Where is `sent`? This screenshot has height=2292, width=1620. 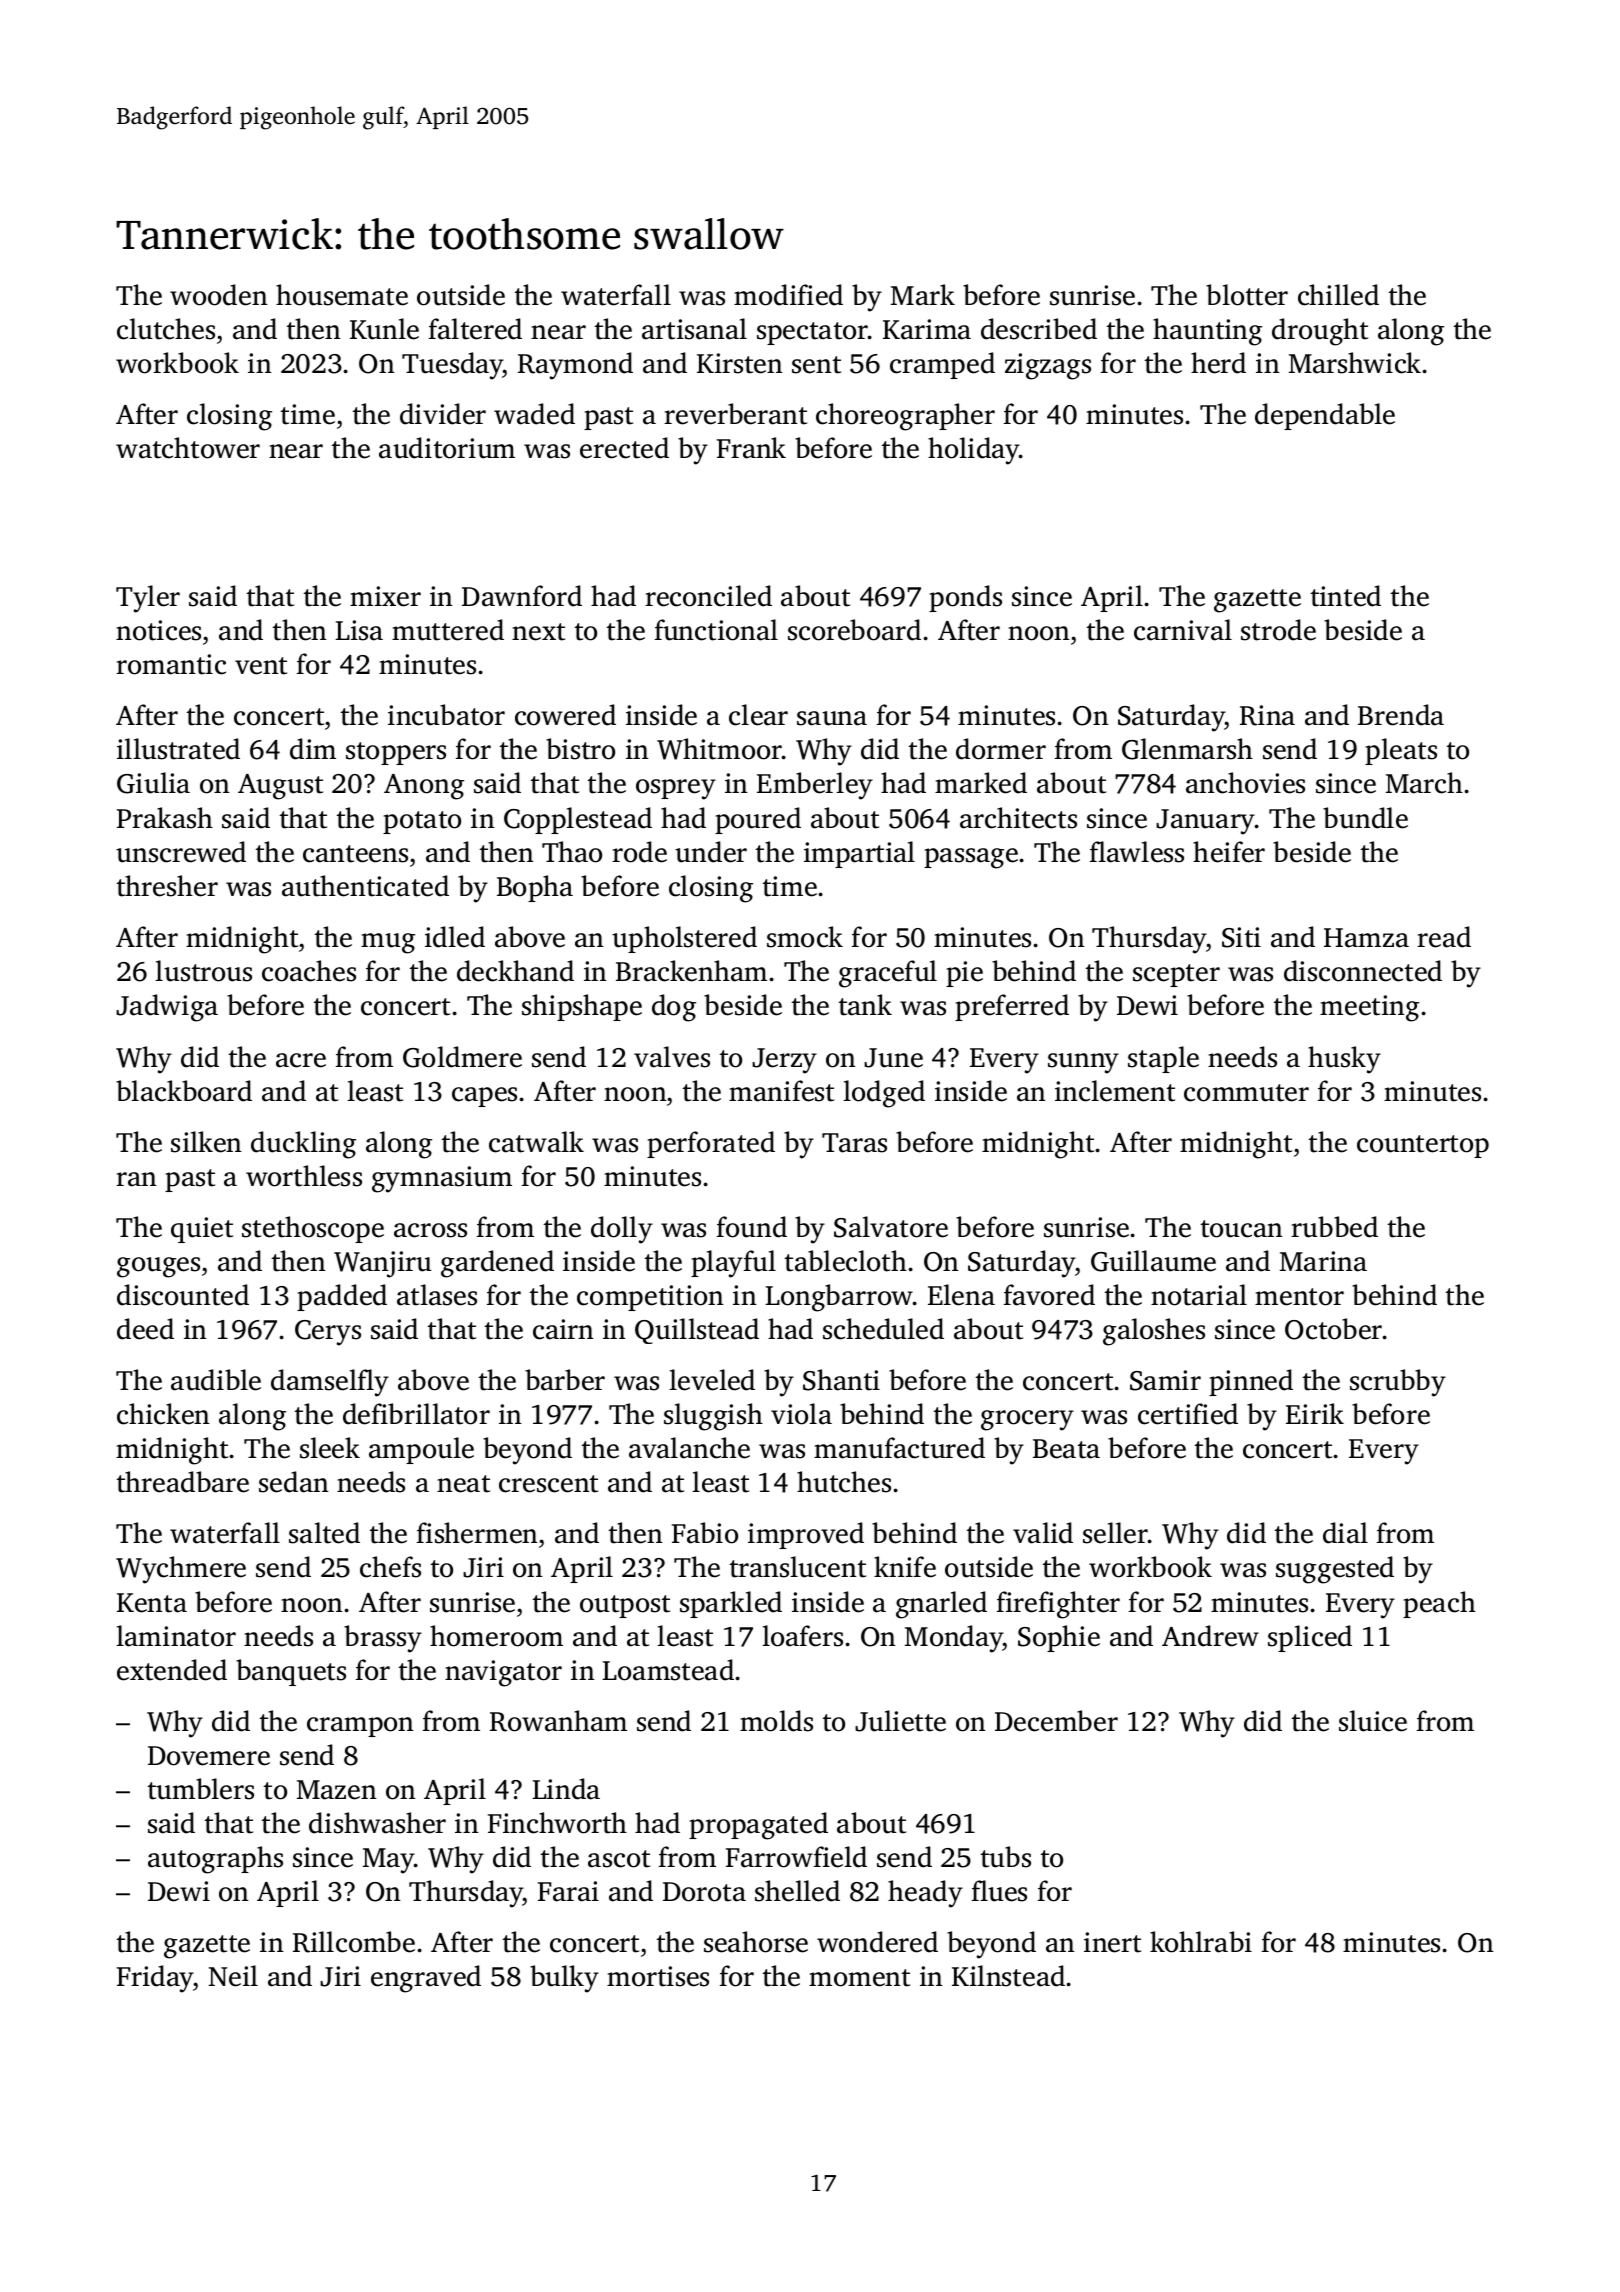
sent is located at coordinates (816, 365).
